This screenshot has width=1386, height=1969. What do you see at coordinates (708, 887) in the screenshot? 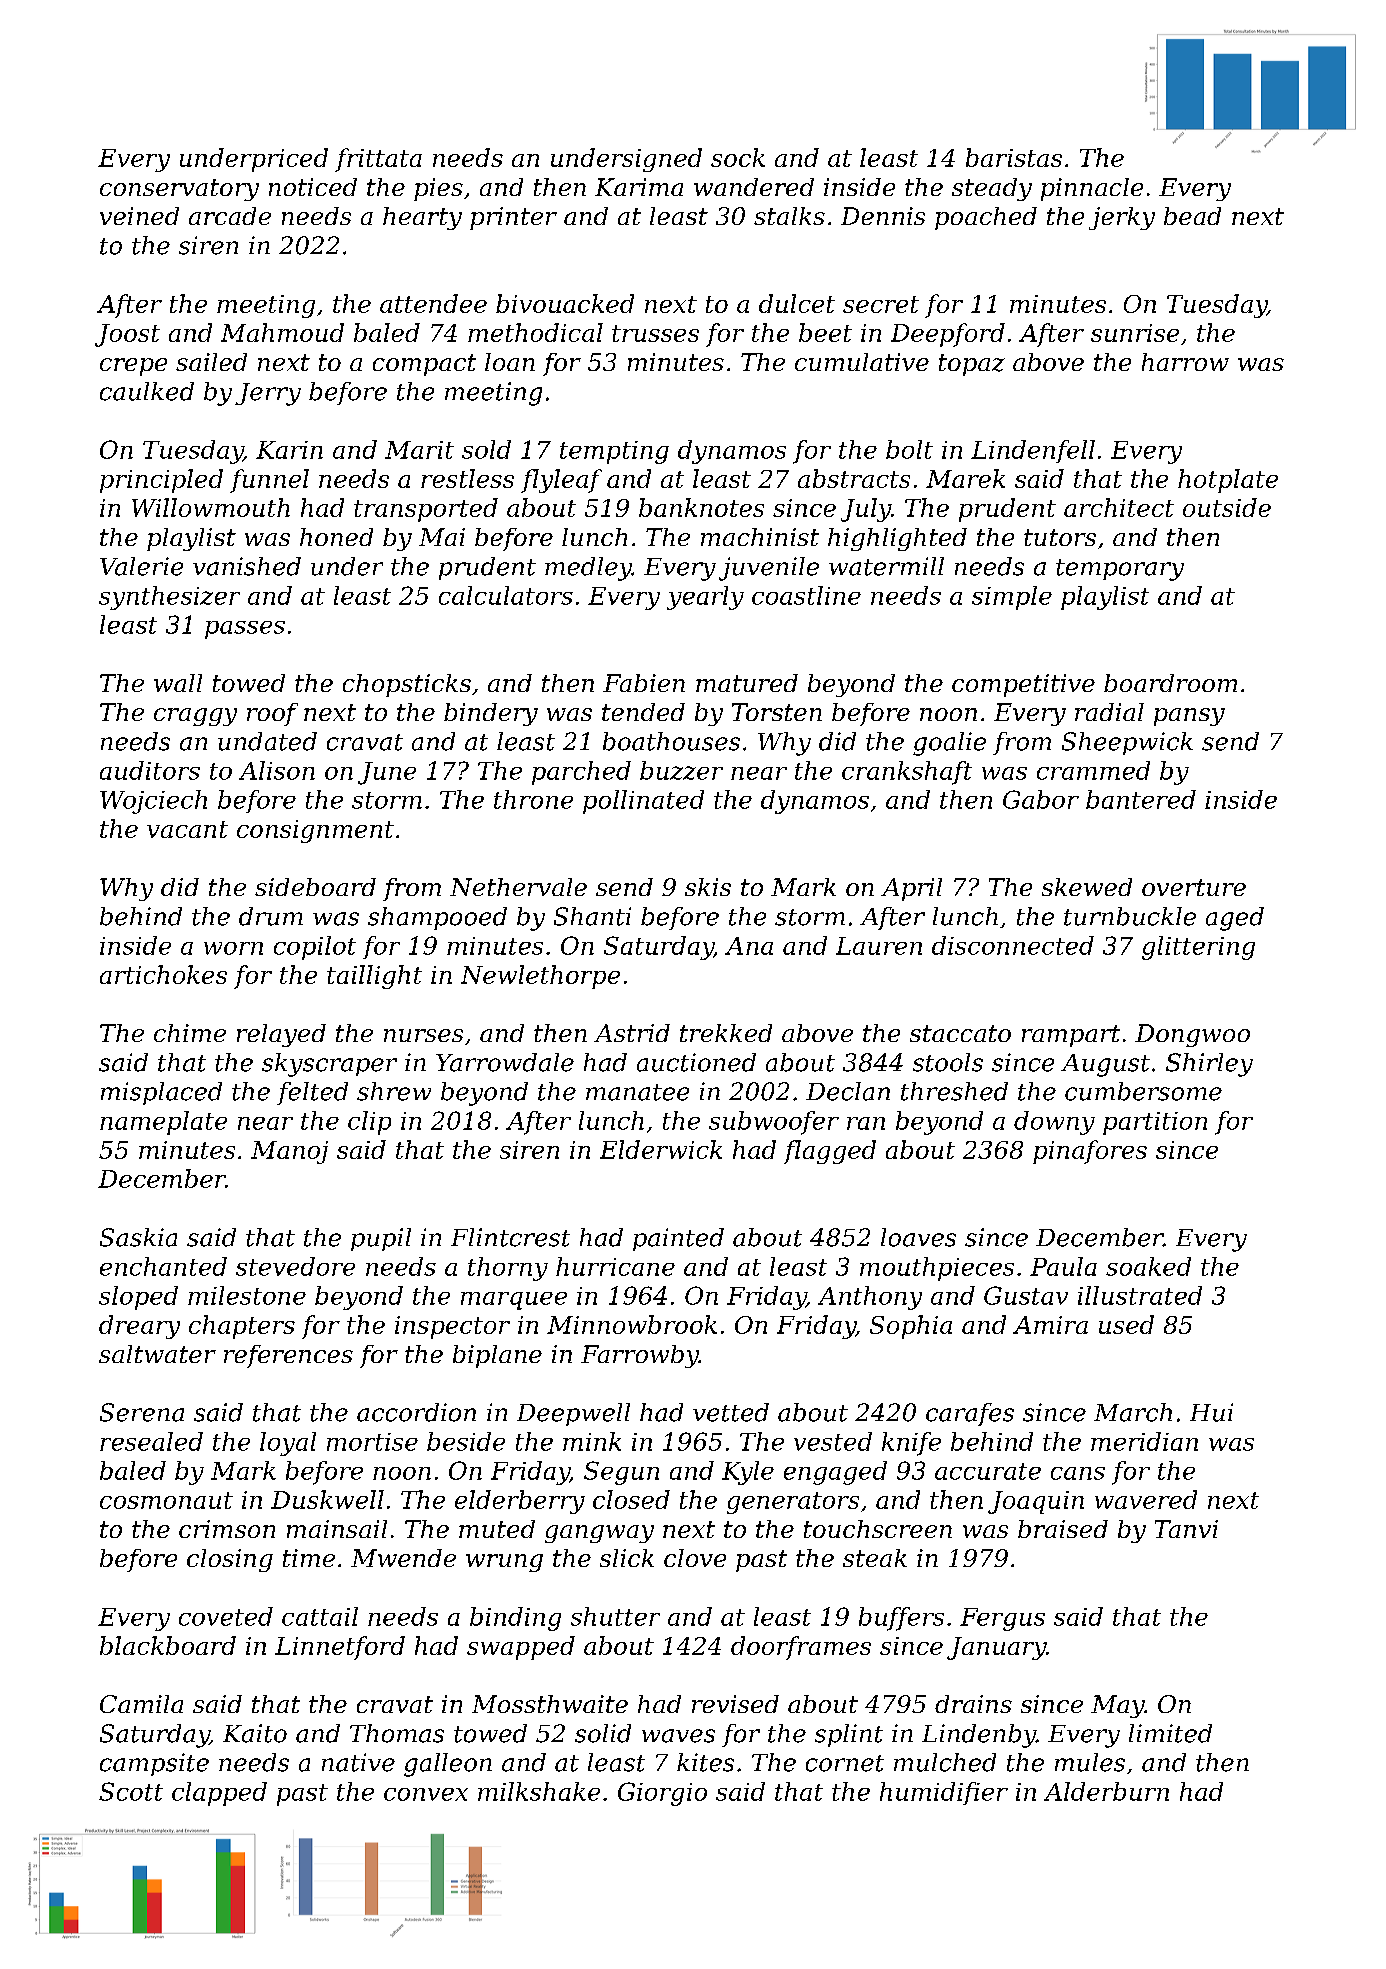
I see `skis` at bounding box center [708, 887].
